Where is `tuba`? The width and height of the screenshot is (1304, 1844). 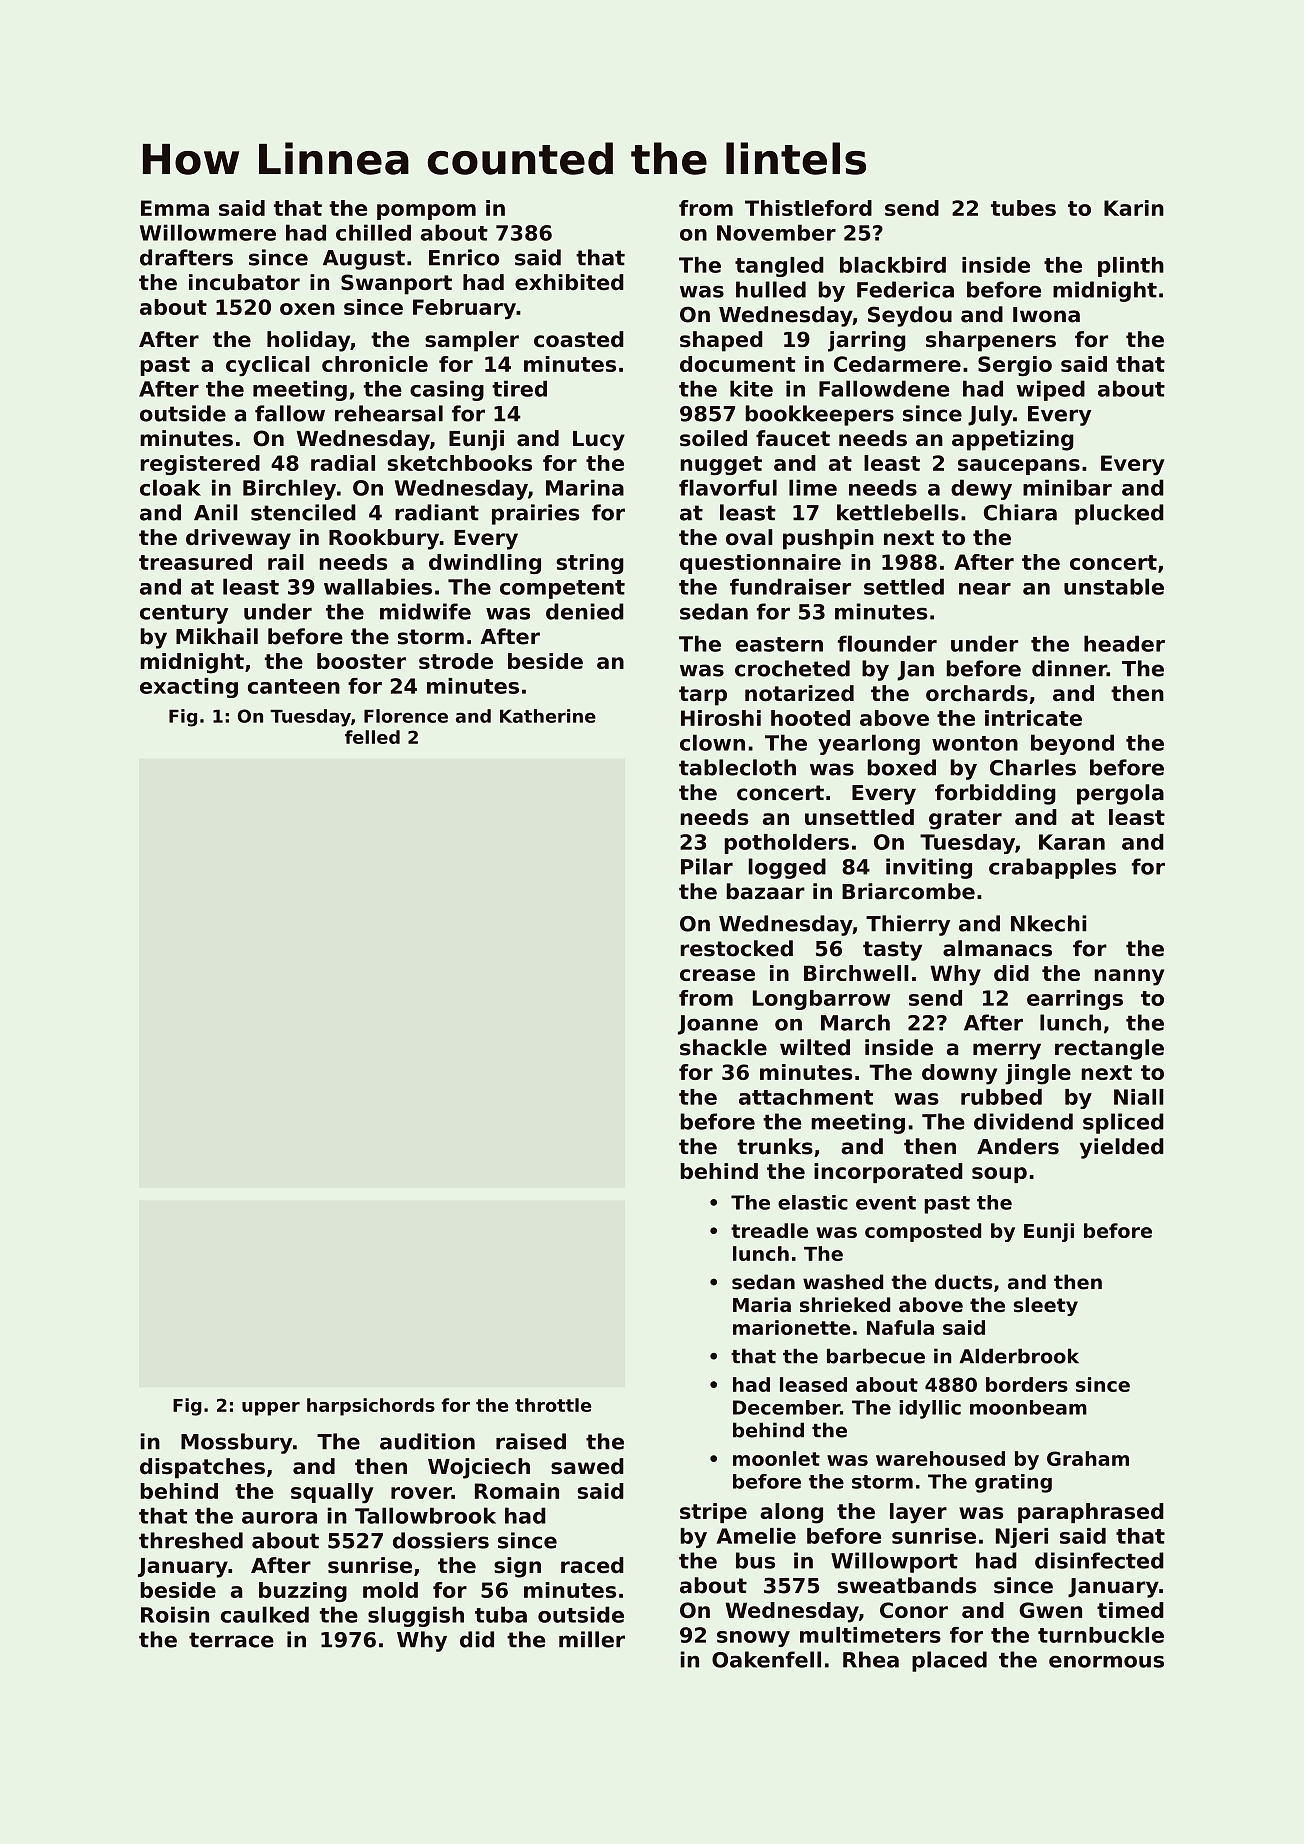 tuba is located at coordinates (501, 1614).
